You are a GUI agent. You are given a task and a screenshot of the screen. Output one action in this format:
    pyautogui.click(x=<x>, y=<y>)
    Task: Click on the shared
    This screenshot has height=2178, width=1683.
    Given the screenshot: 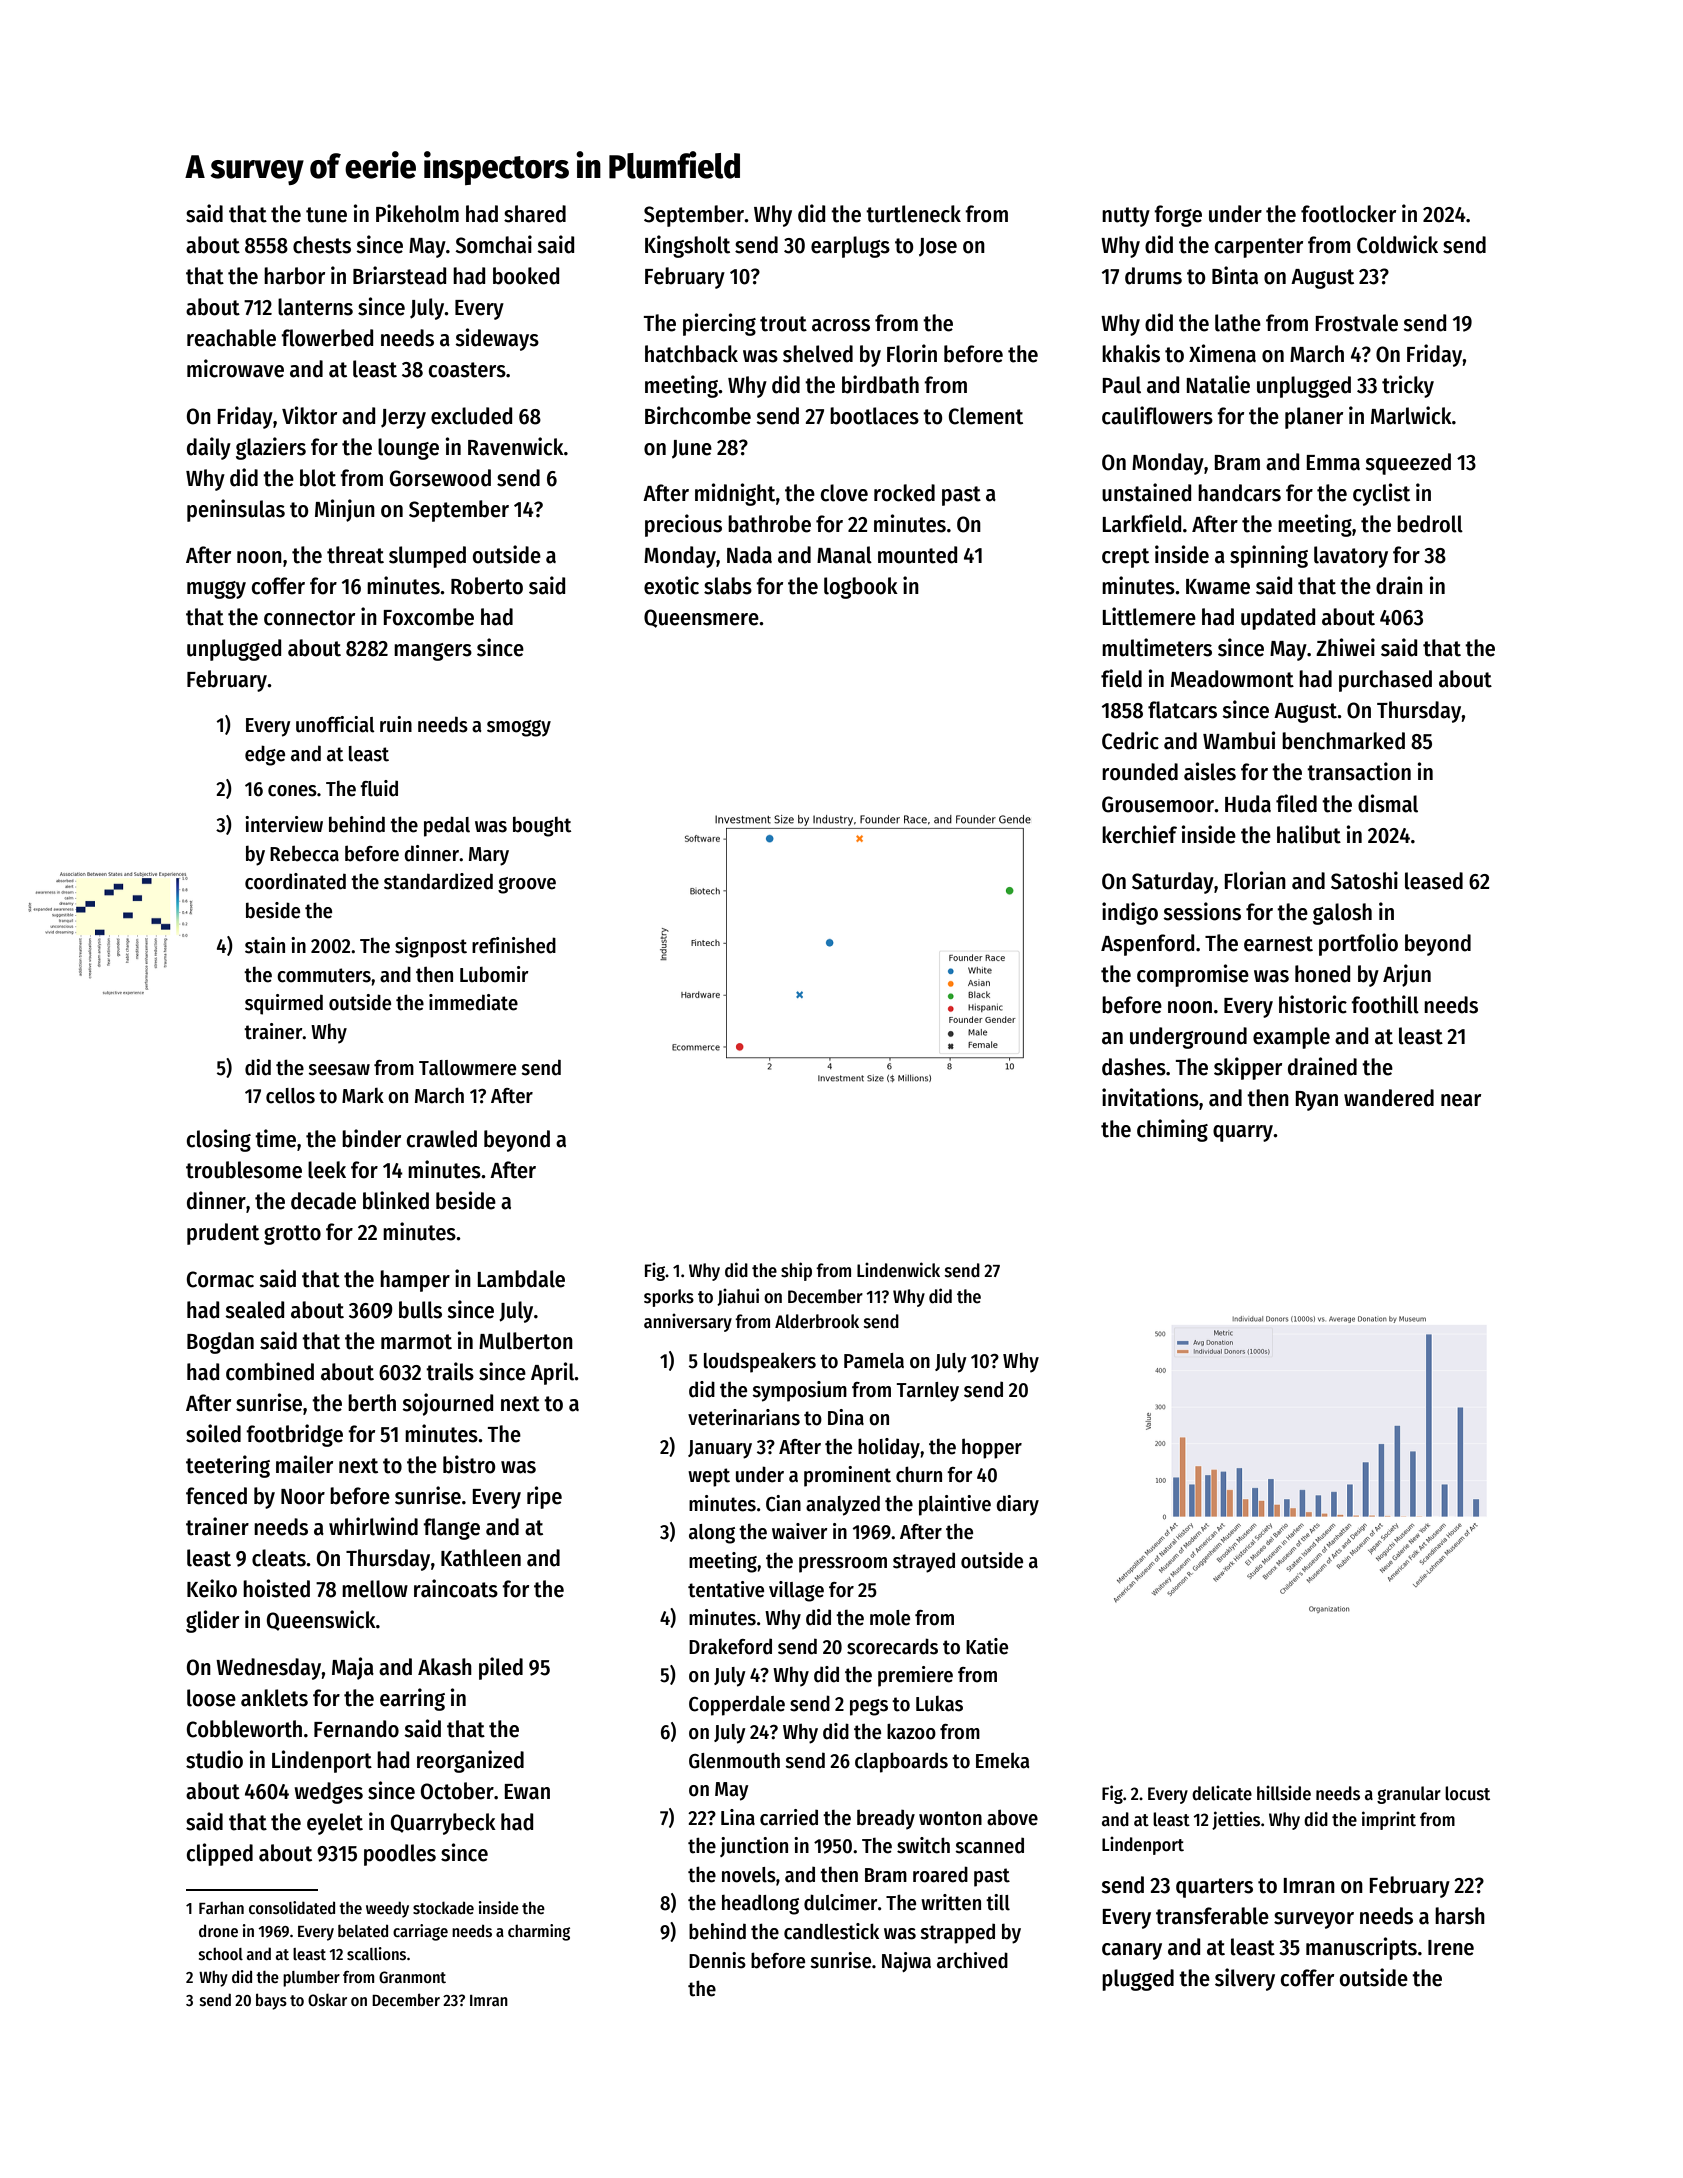 What is the action you would take?
    pyautogui.click(x=535, y=214)
